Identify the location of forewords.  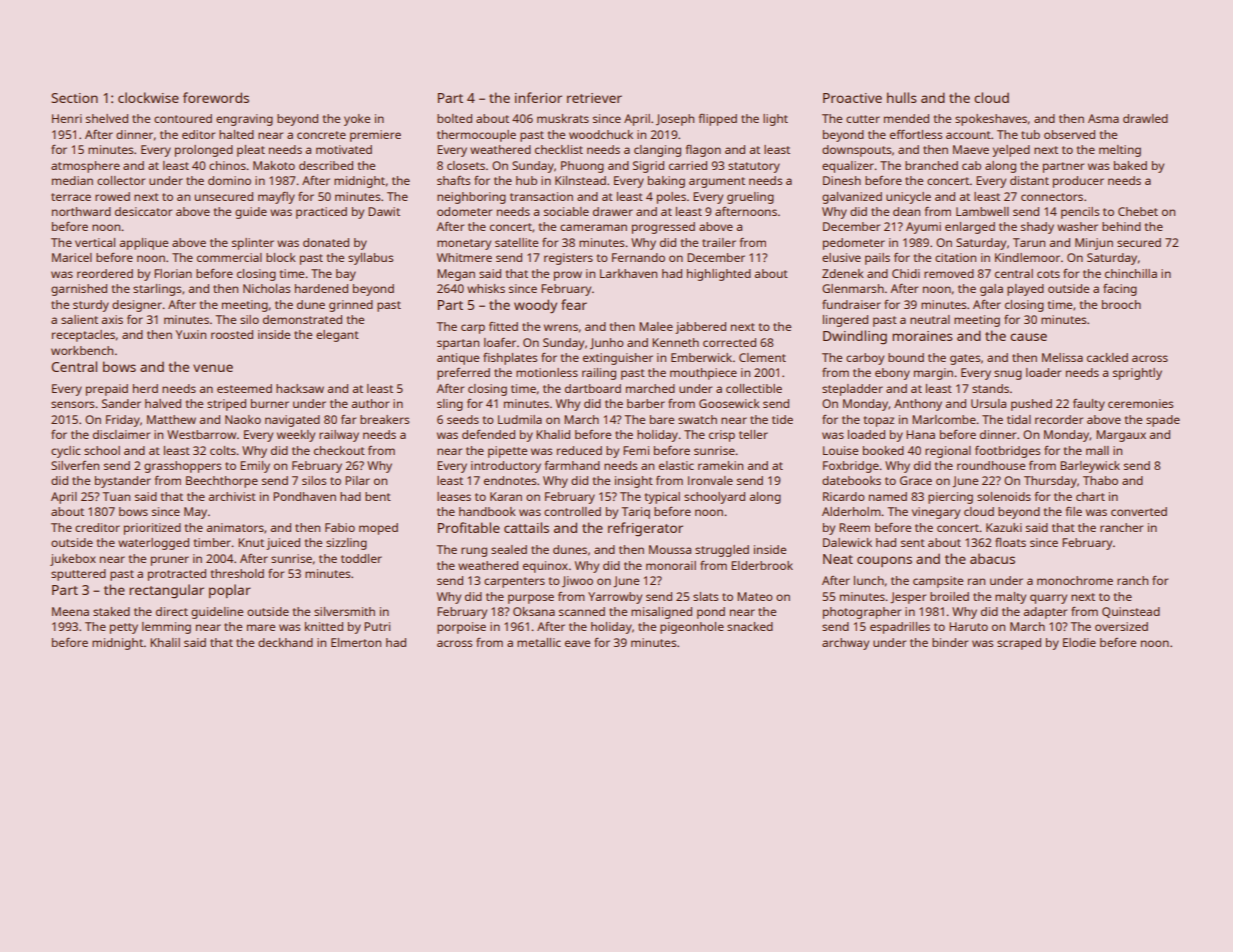
(216, 97).
